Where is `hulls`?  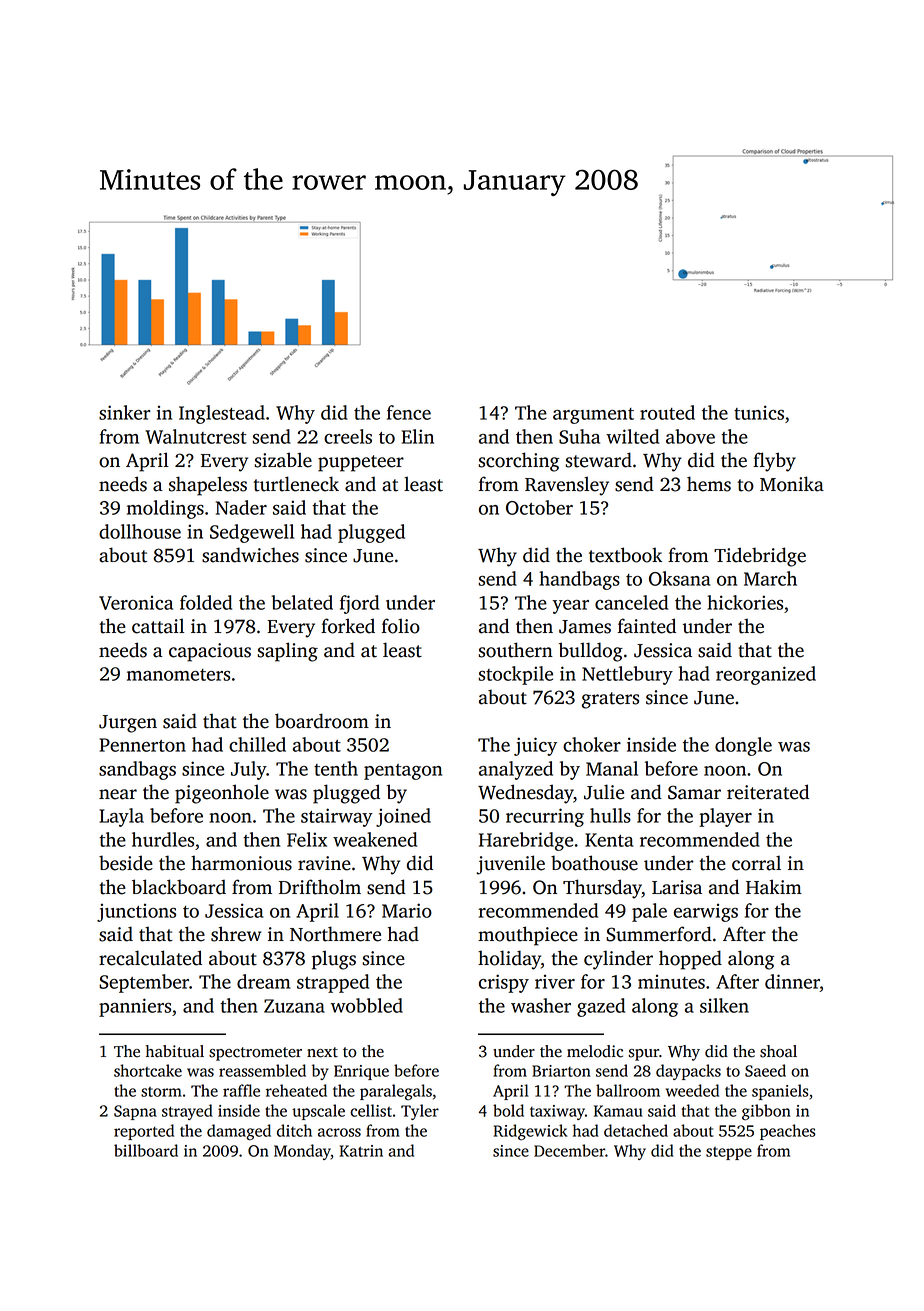
hulls is located at coordinates (610, 815).
